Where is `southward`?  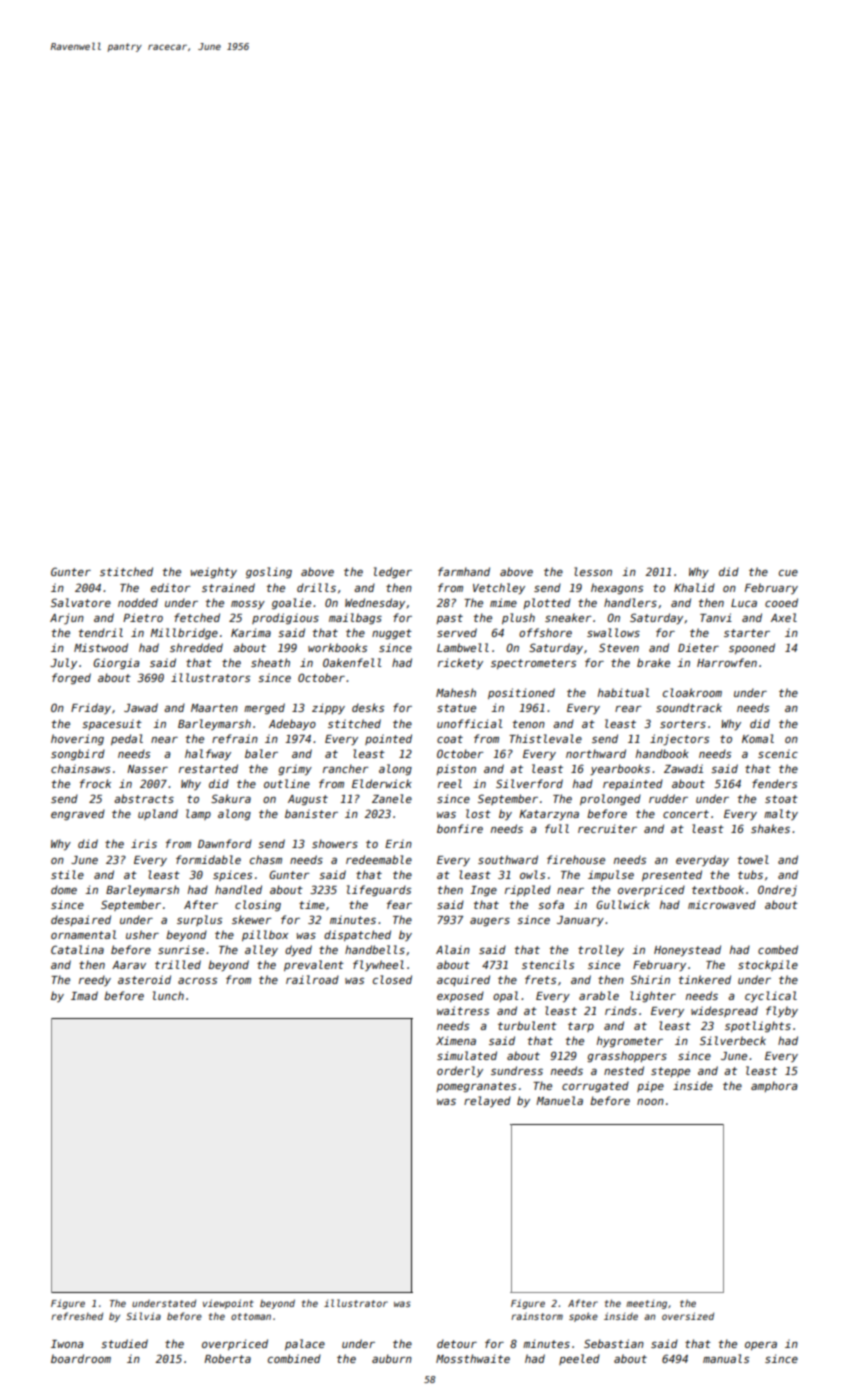 southward is located at coordinates (508, 859).
